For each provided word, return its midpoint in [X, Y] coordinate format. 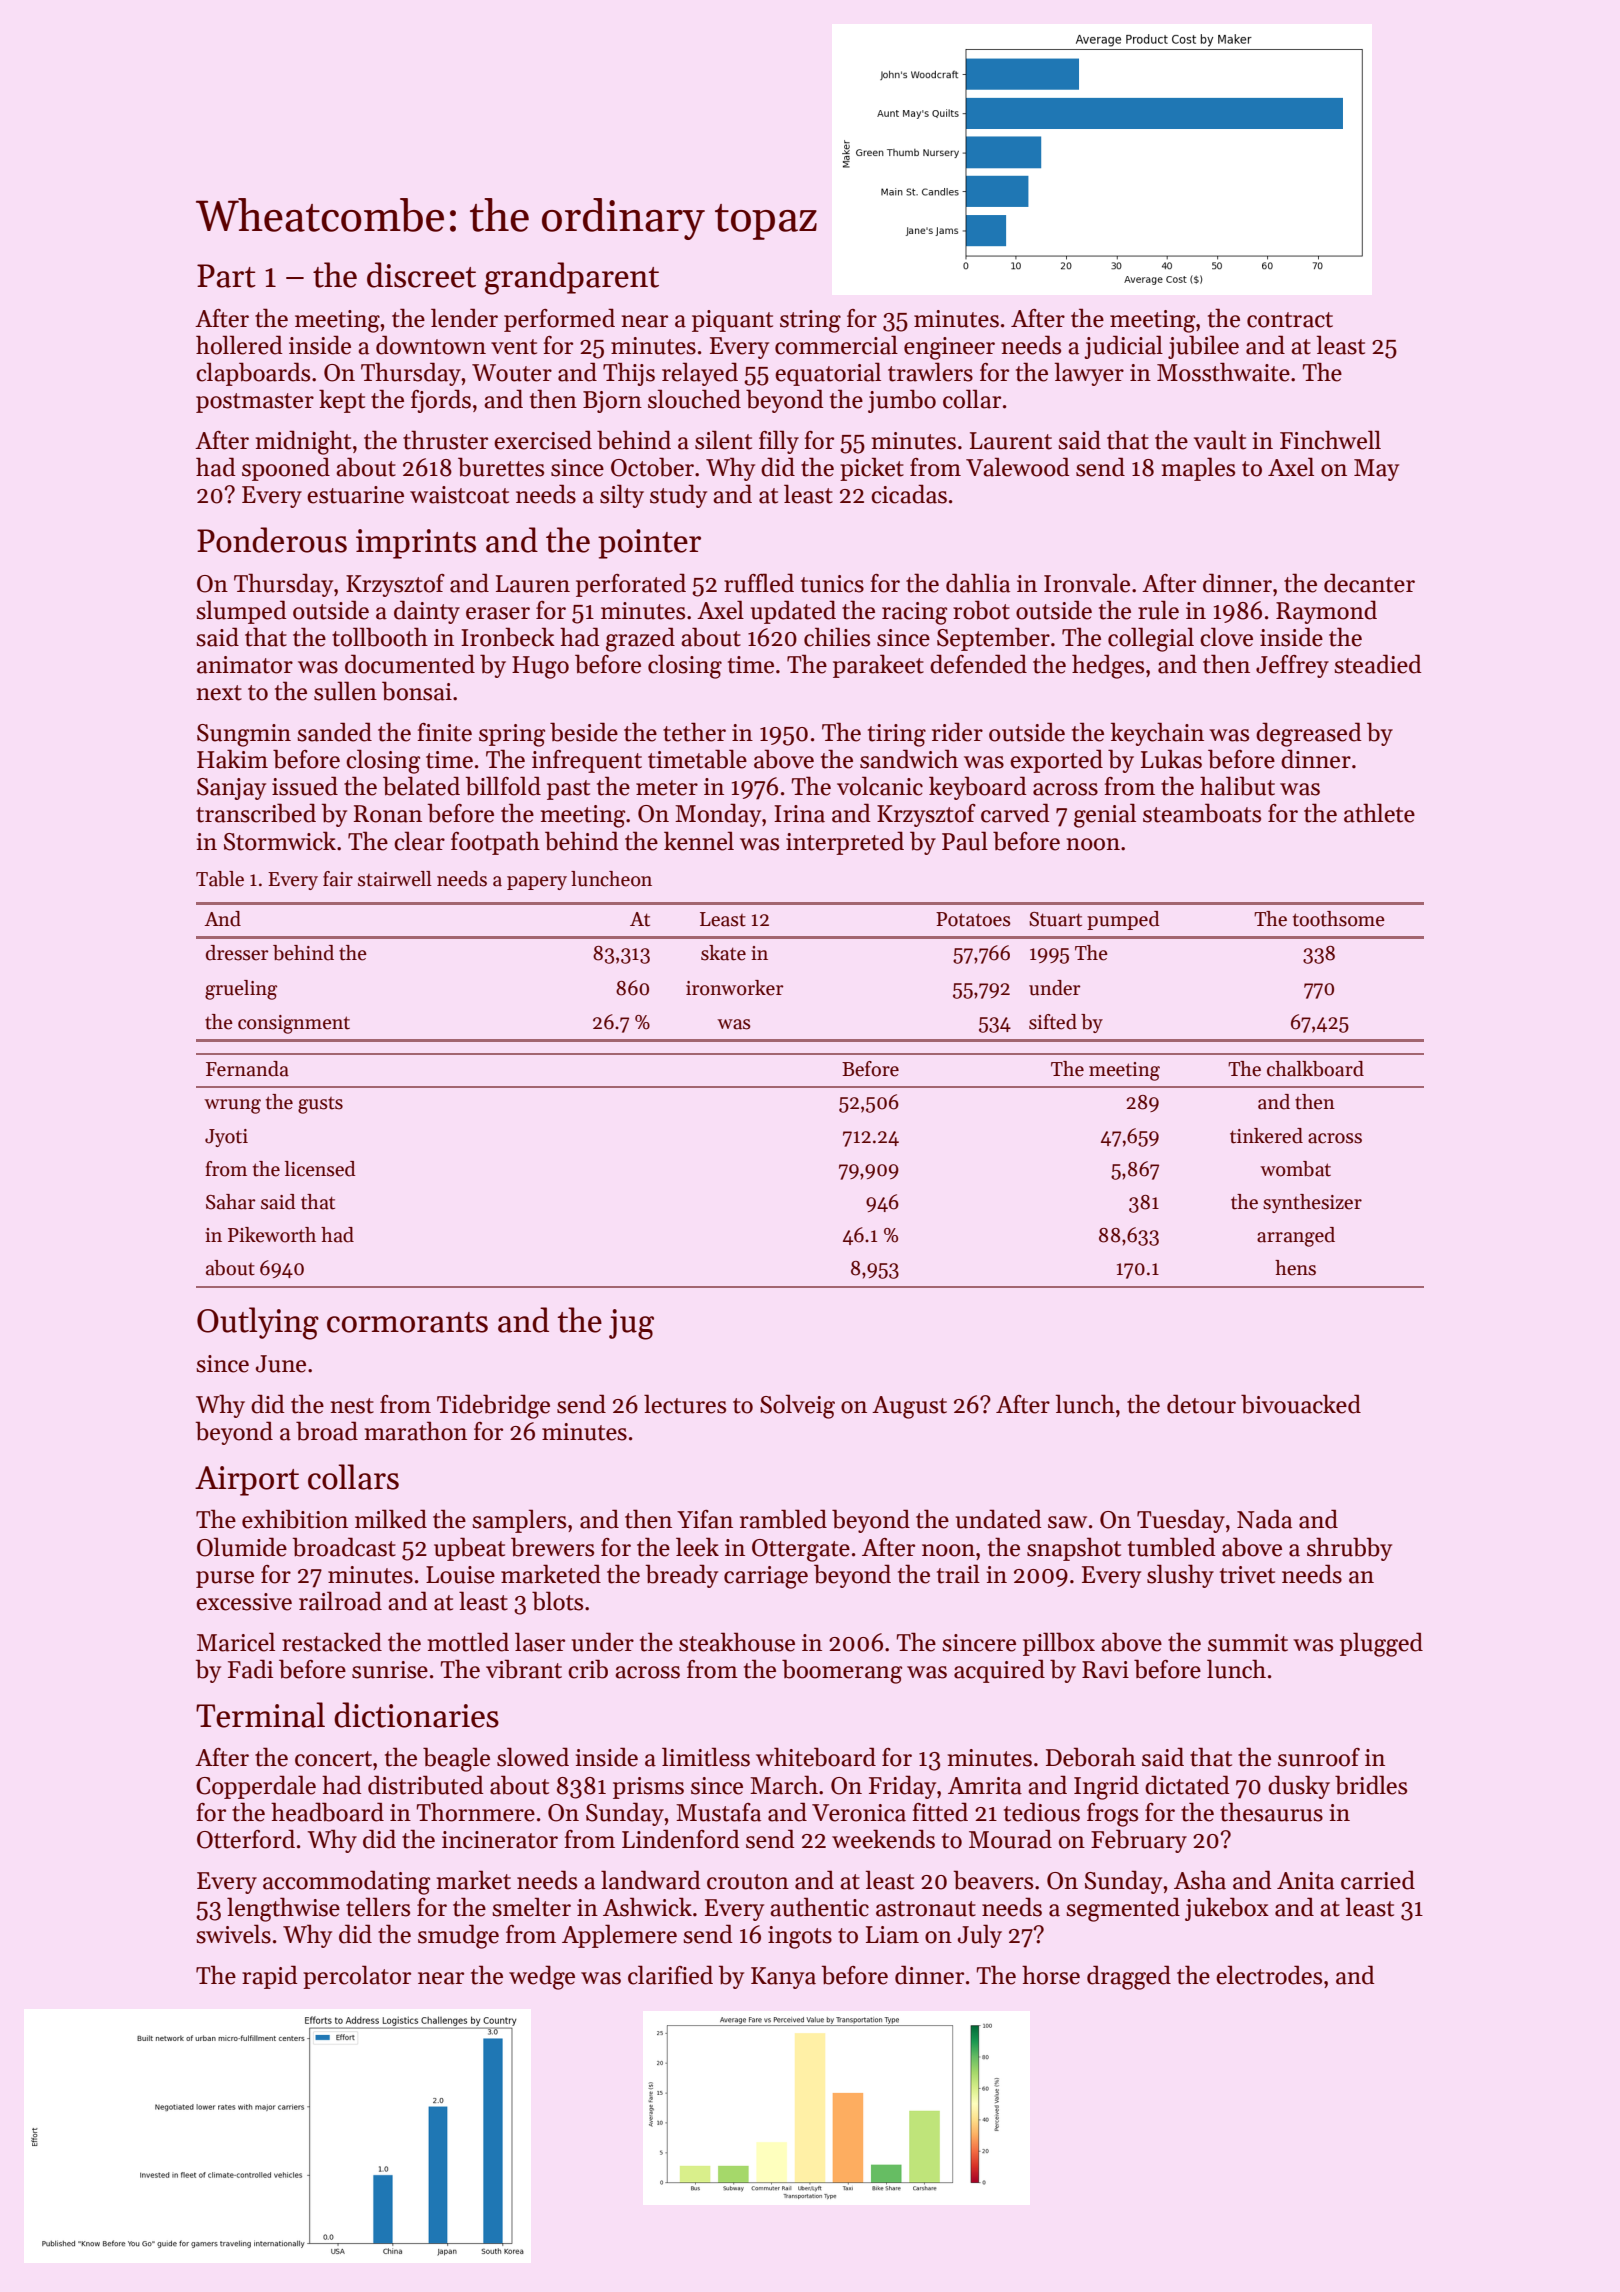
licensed [320, 1169]
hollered [239, 345]
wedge [542, 1977]
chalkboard [1315, 1069]
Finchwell [1330, 440]
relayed [700, 374]
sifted [1053, 1022]
